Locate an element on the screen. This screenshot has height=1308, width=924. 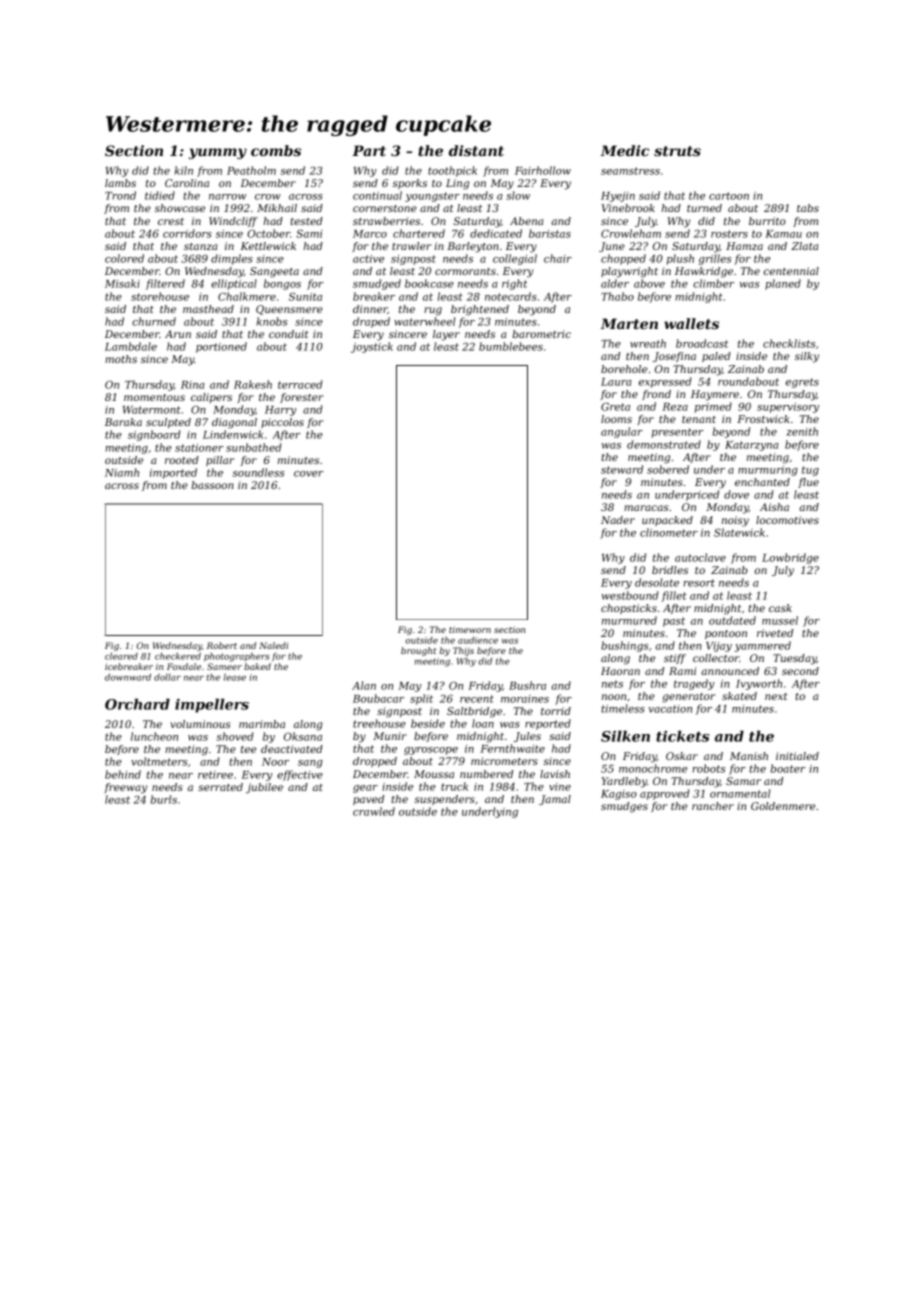
checkered is located at coordinates (178, 656).
